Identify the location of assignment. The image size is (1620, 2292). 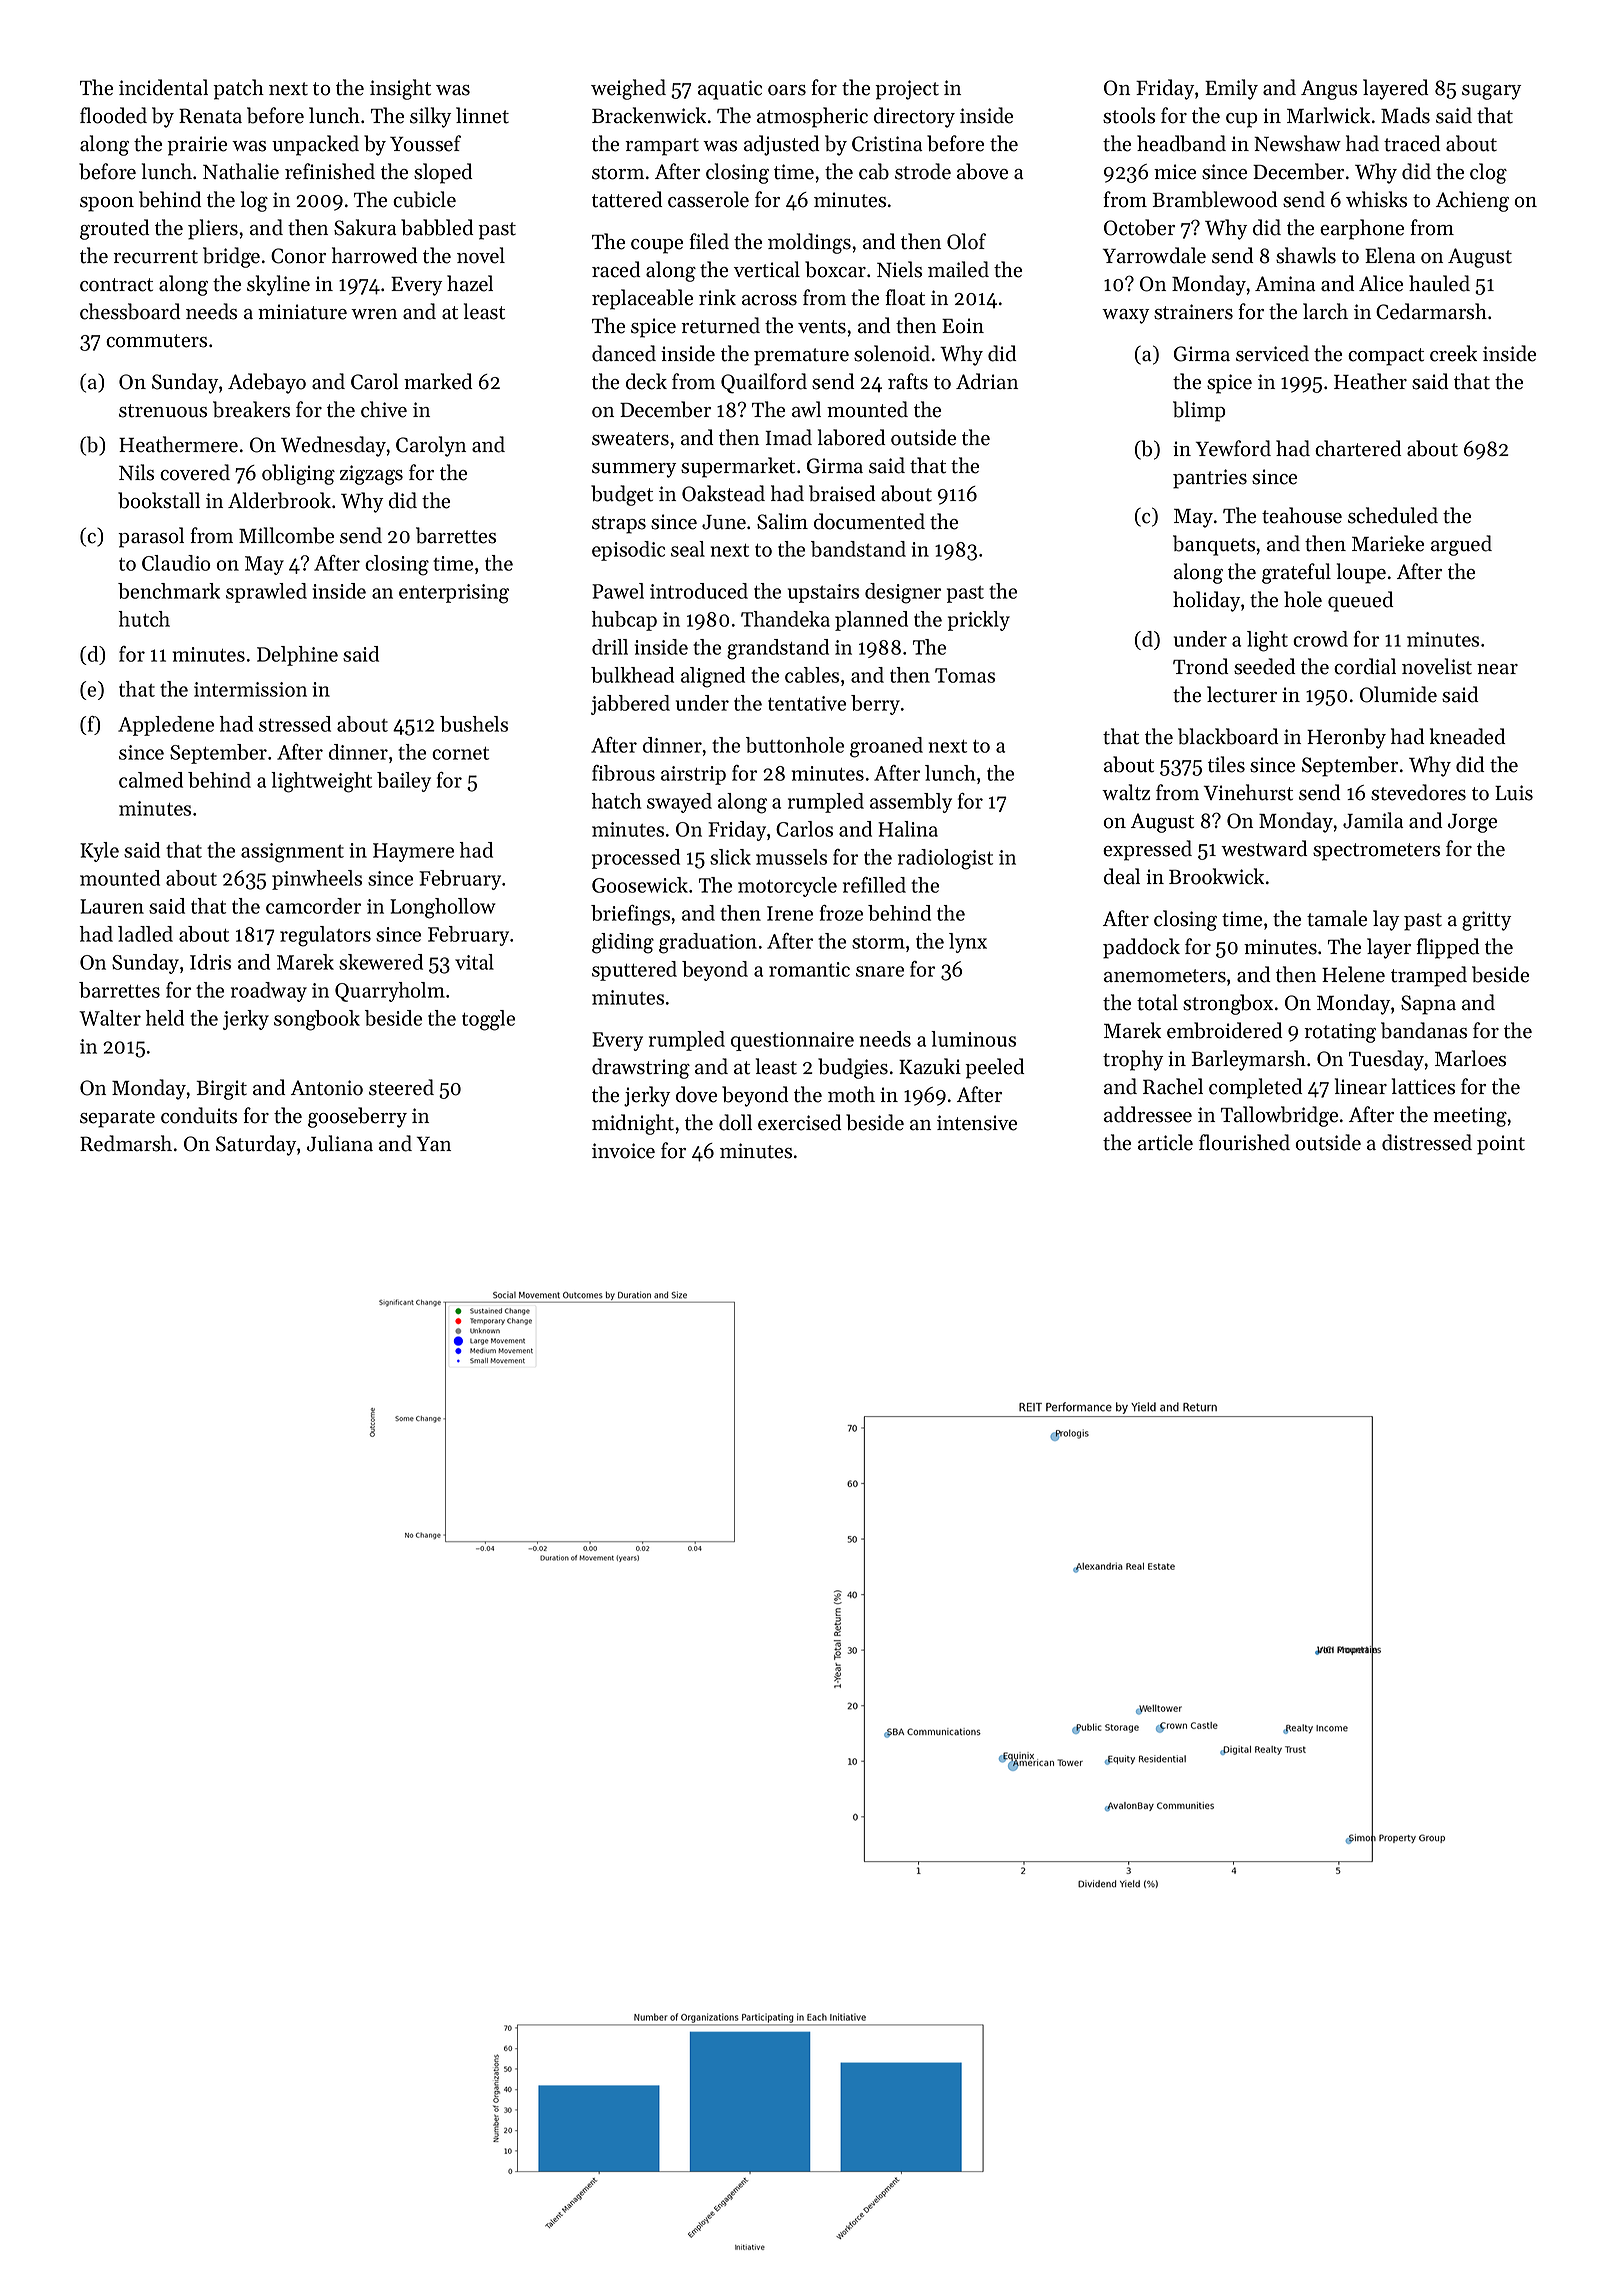
(292, 853).
